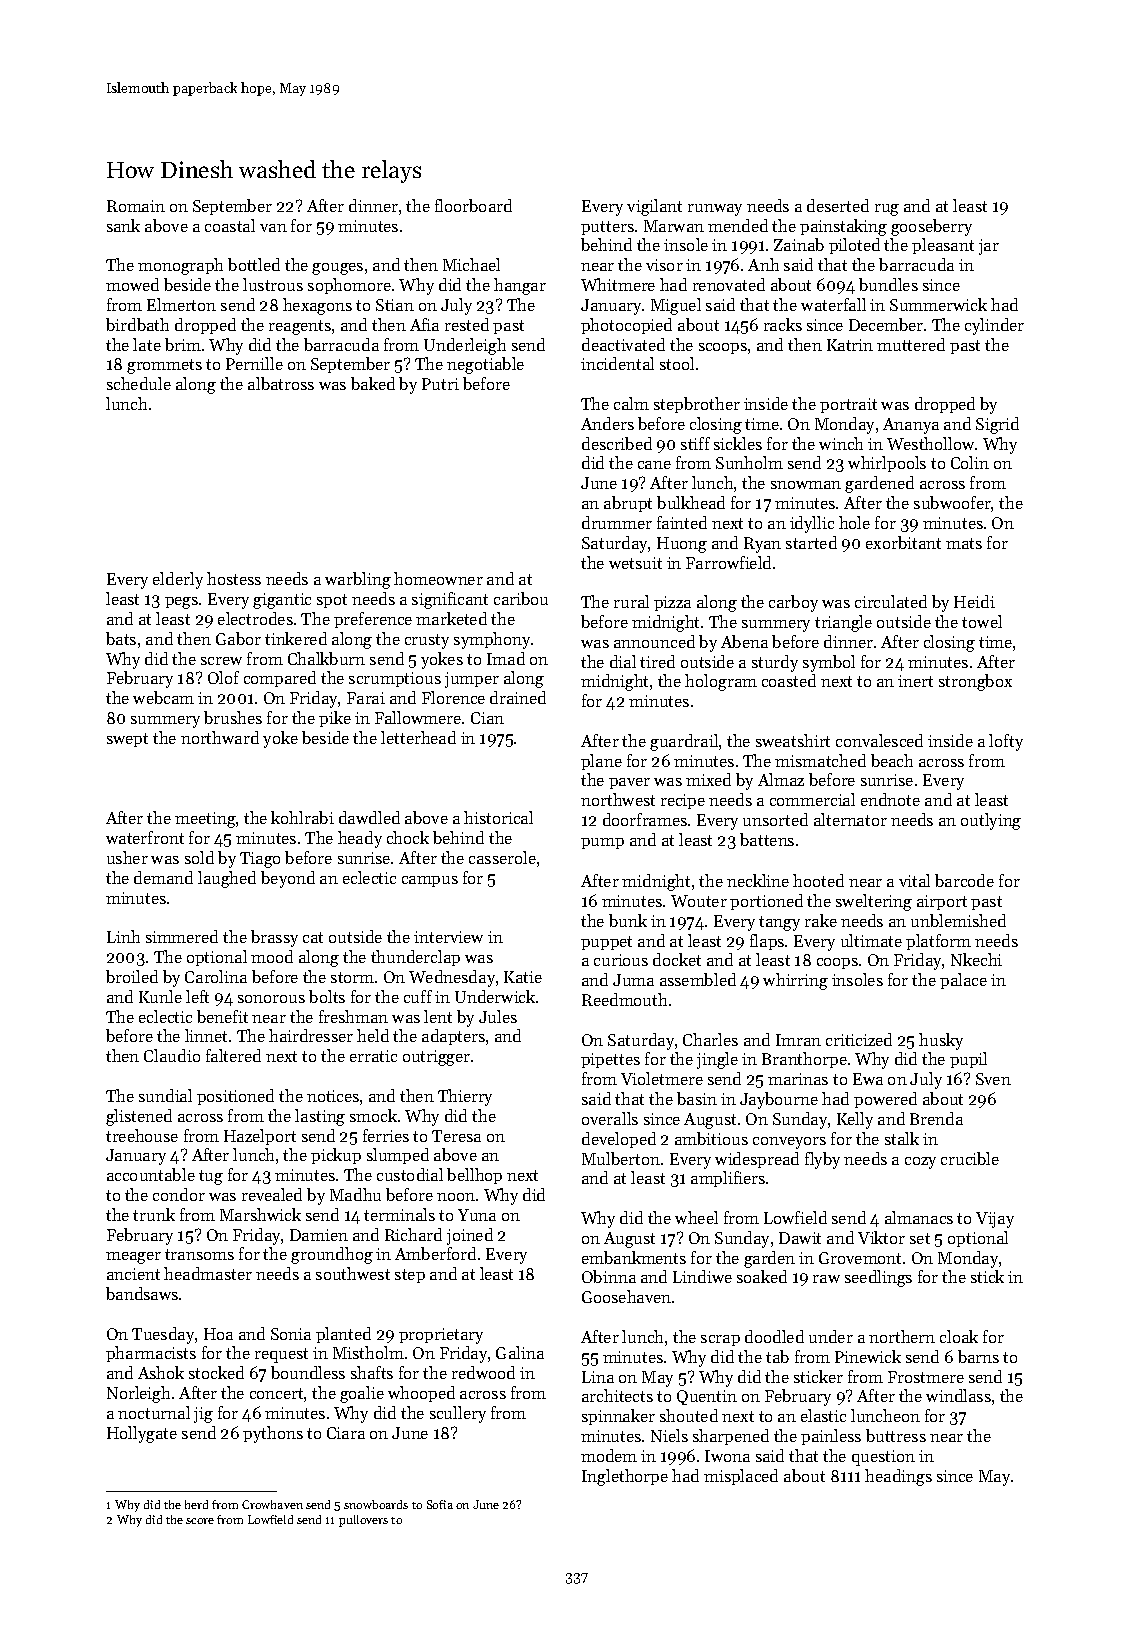 This page has width=1131, height=1638. Describe the element at coordinates (854, 246) in the page. I see `piloted` at that location.
